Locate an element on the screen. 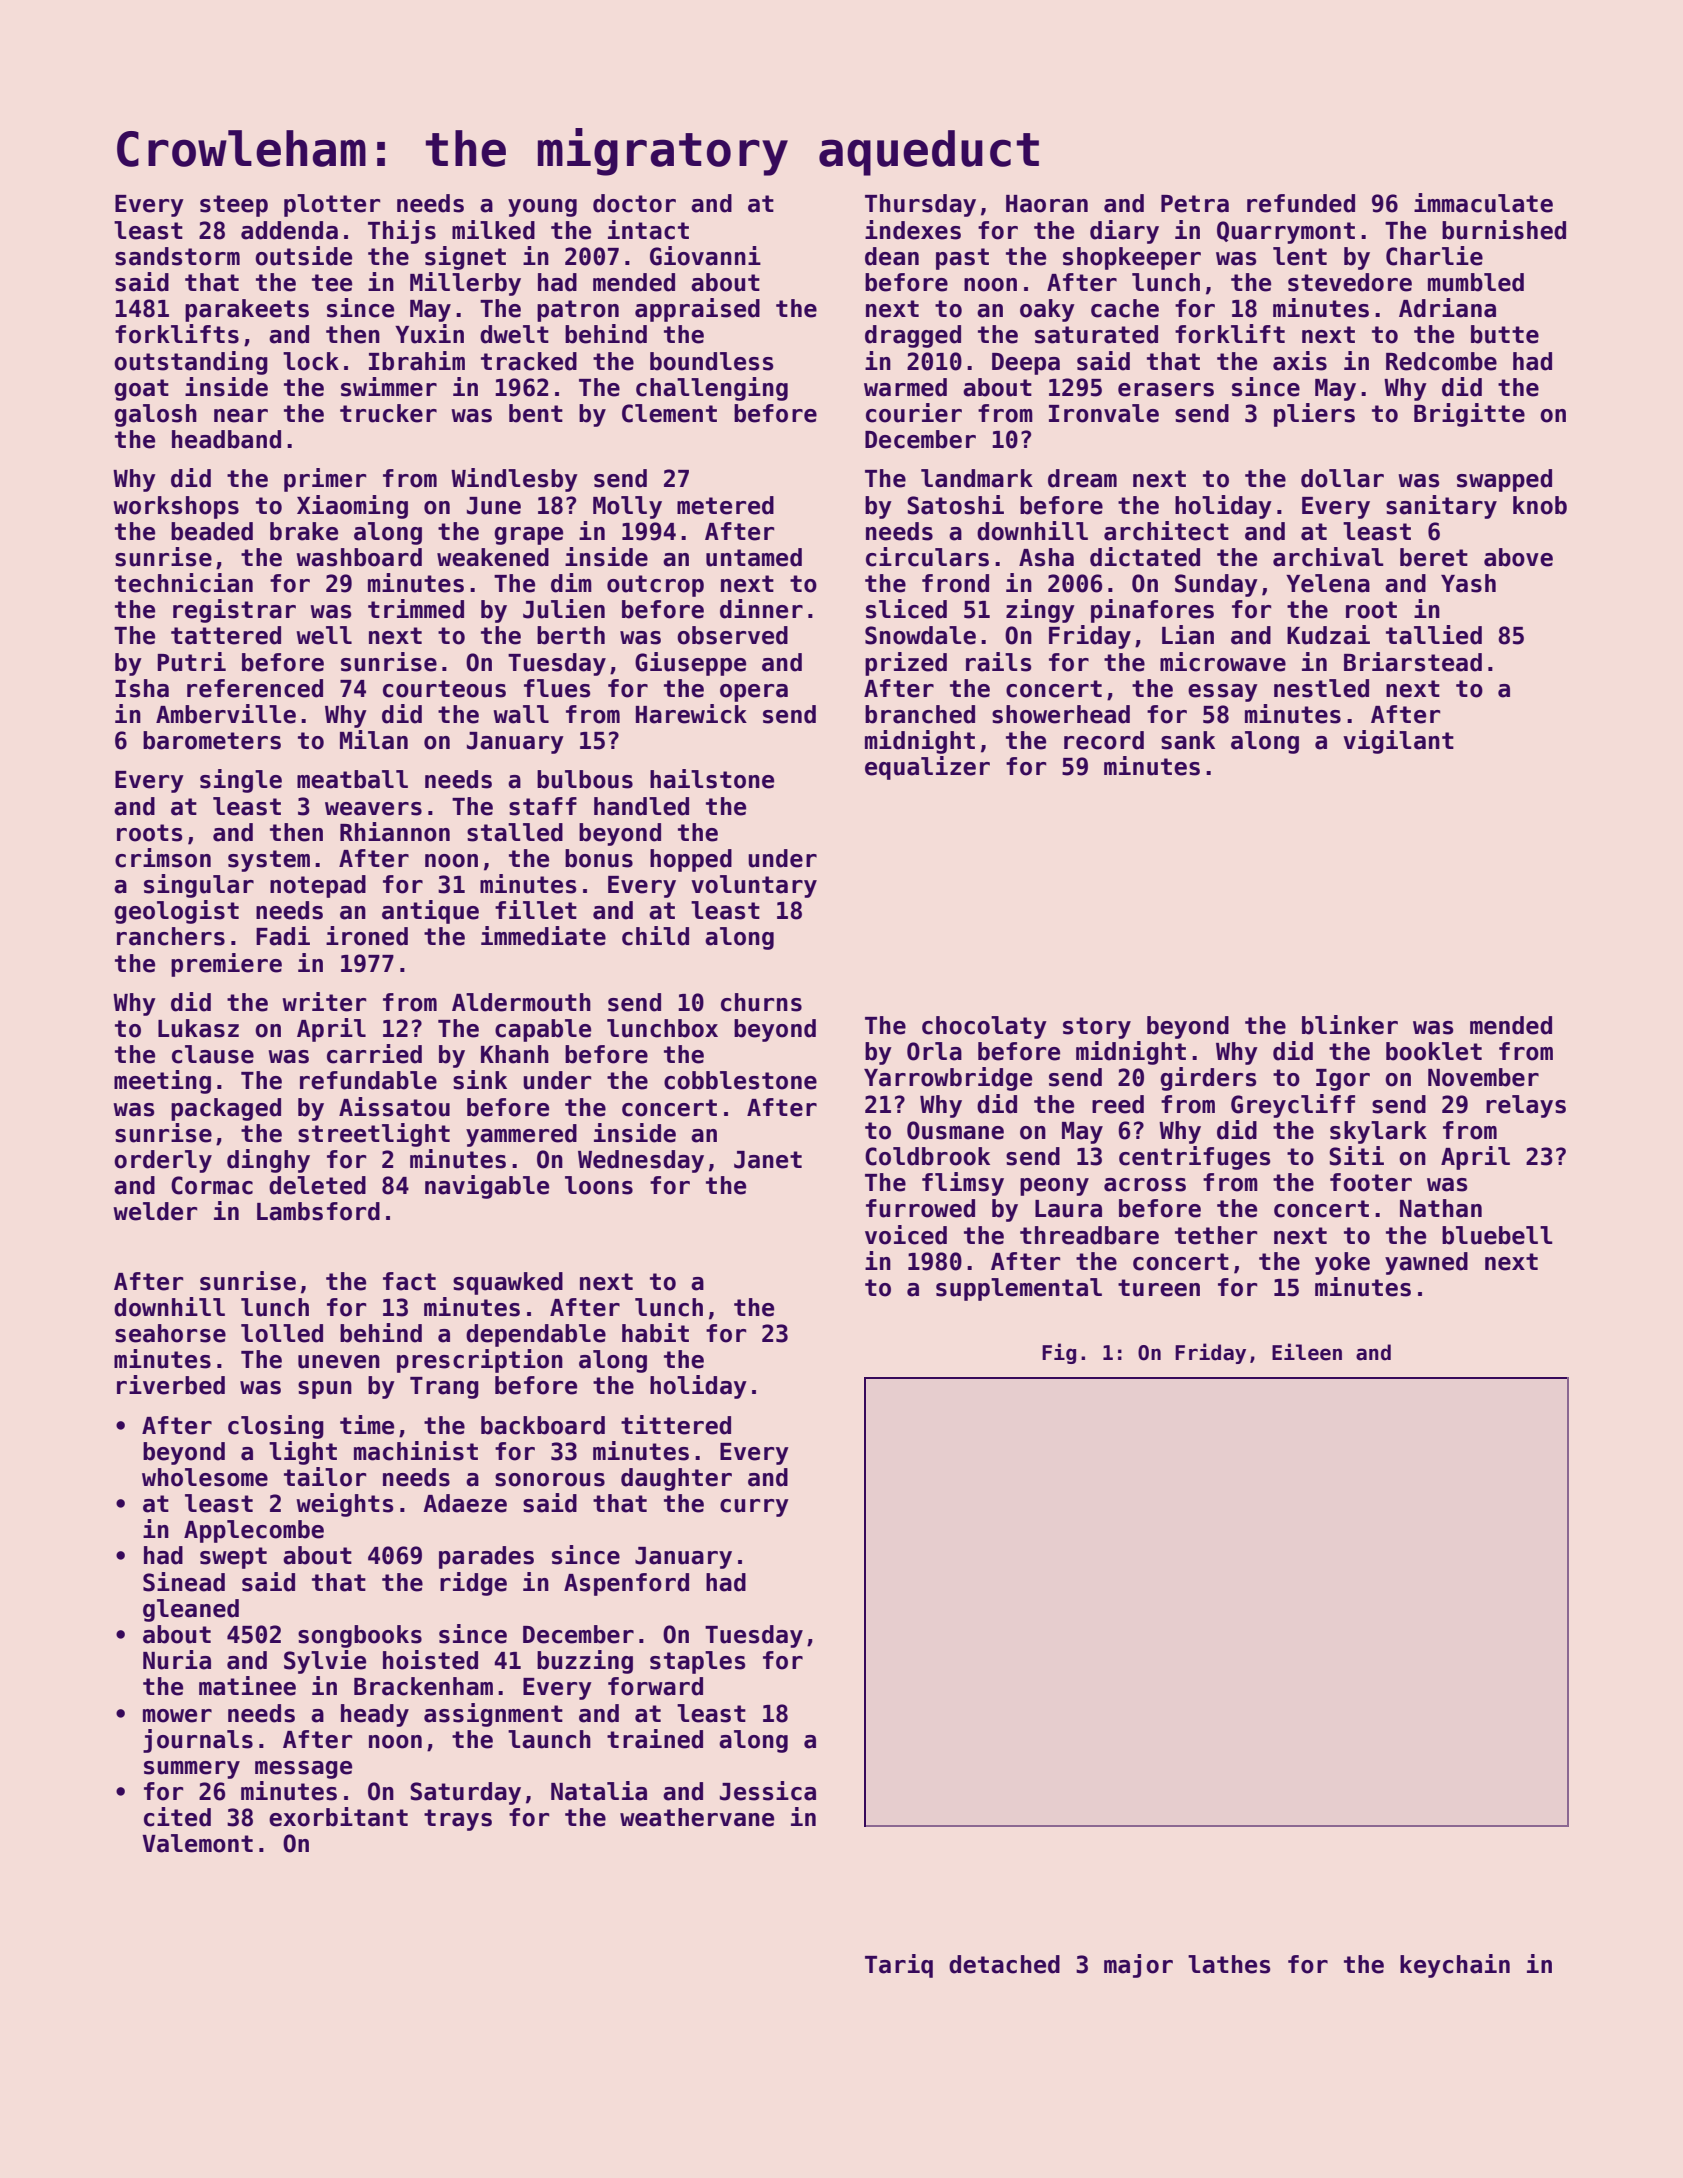  wholesome is located at coordinates (205, 1477).
